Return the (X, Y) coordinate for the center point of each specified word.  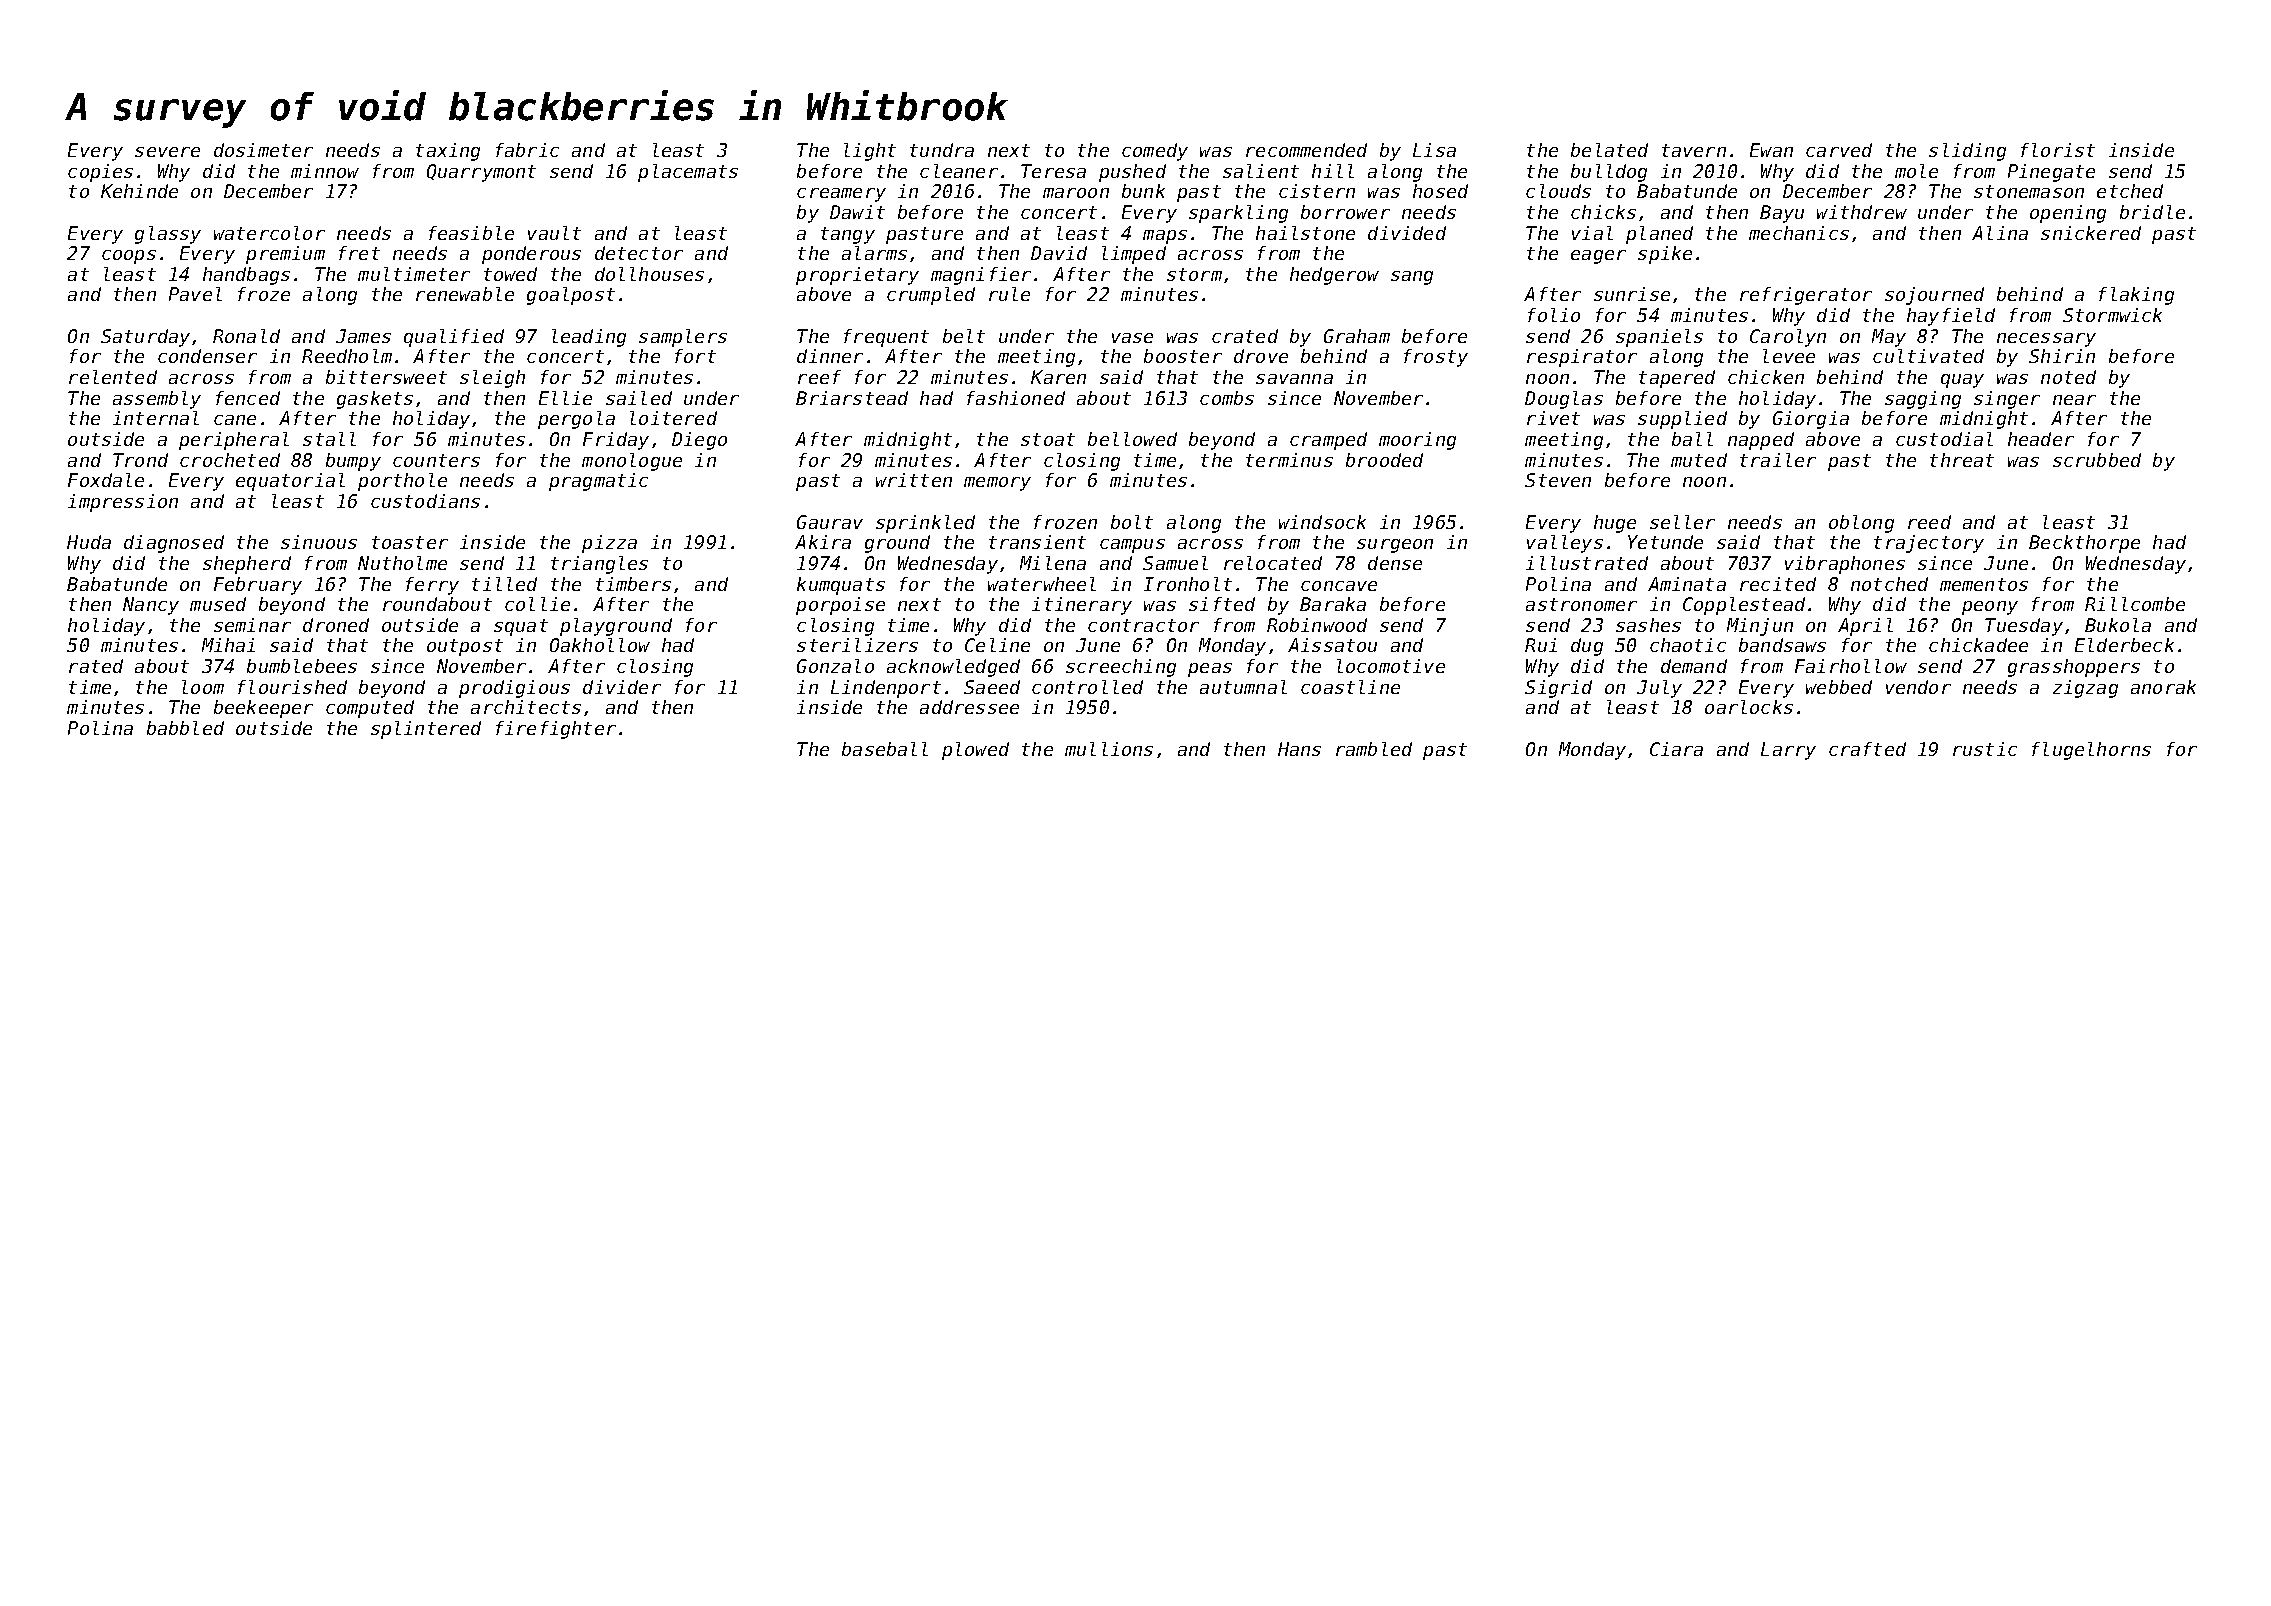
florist (2058, 150)
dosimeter (263, 150)
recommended (1306, 150)
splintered (426, 730)
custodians (425, 501)
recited (1778, 584)
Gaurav (830, 522)
